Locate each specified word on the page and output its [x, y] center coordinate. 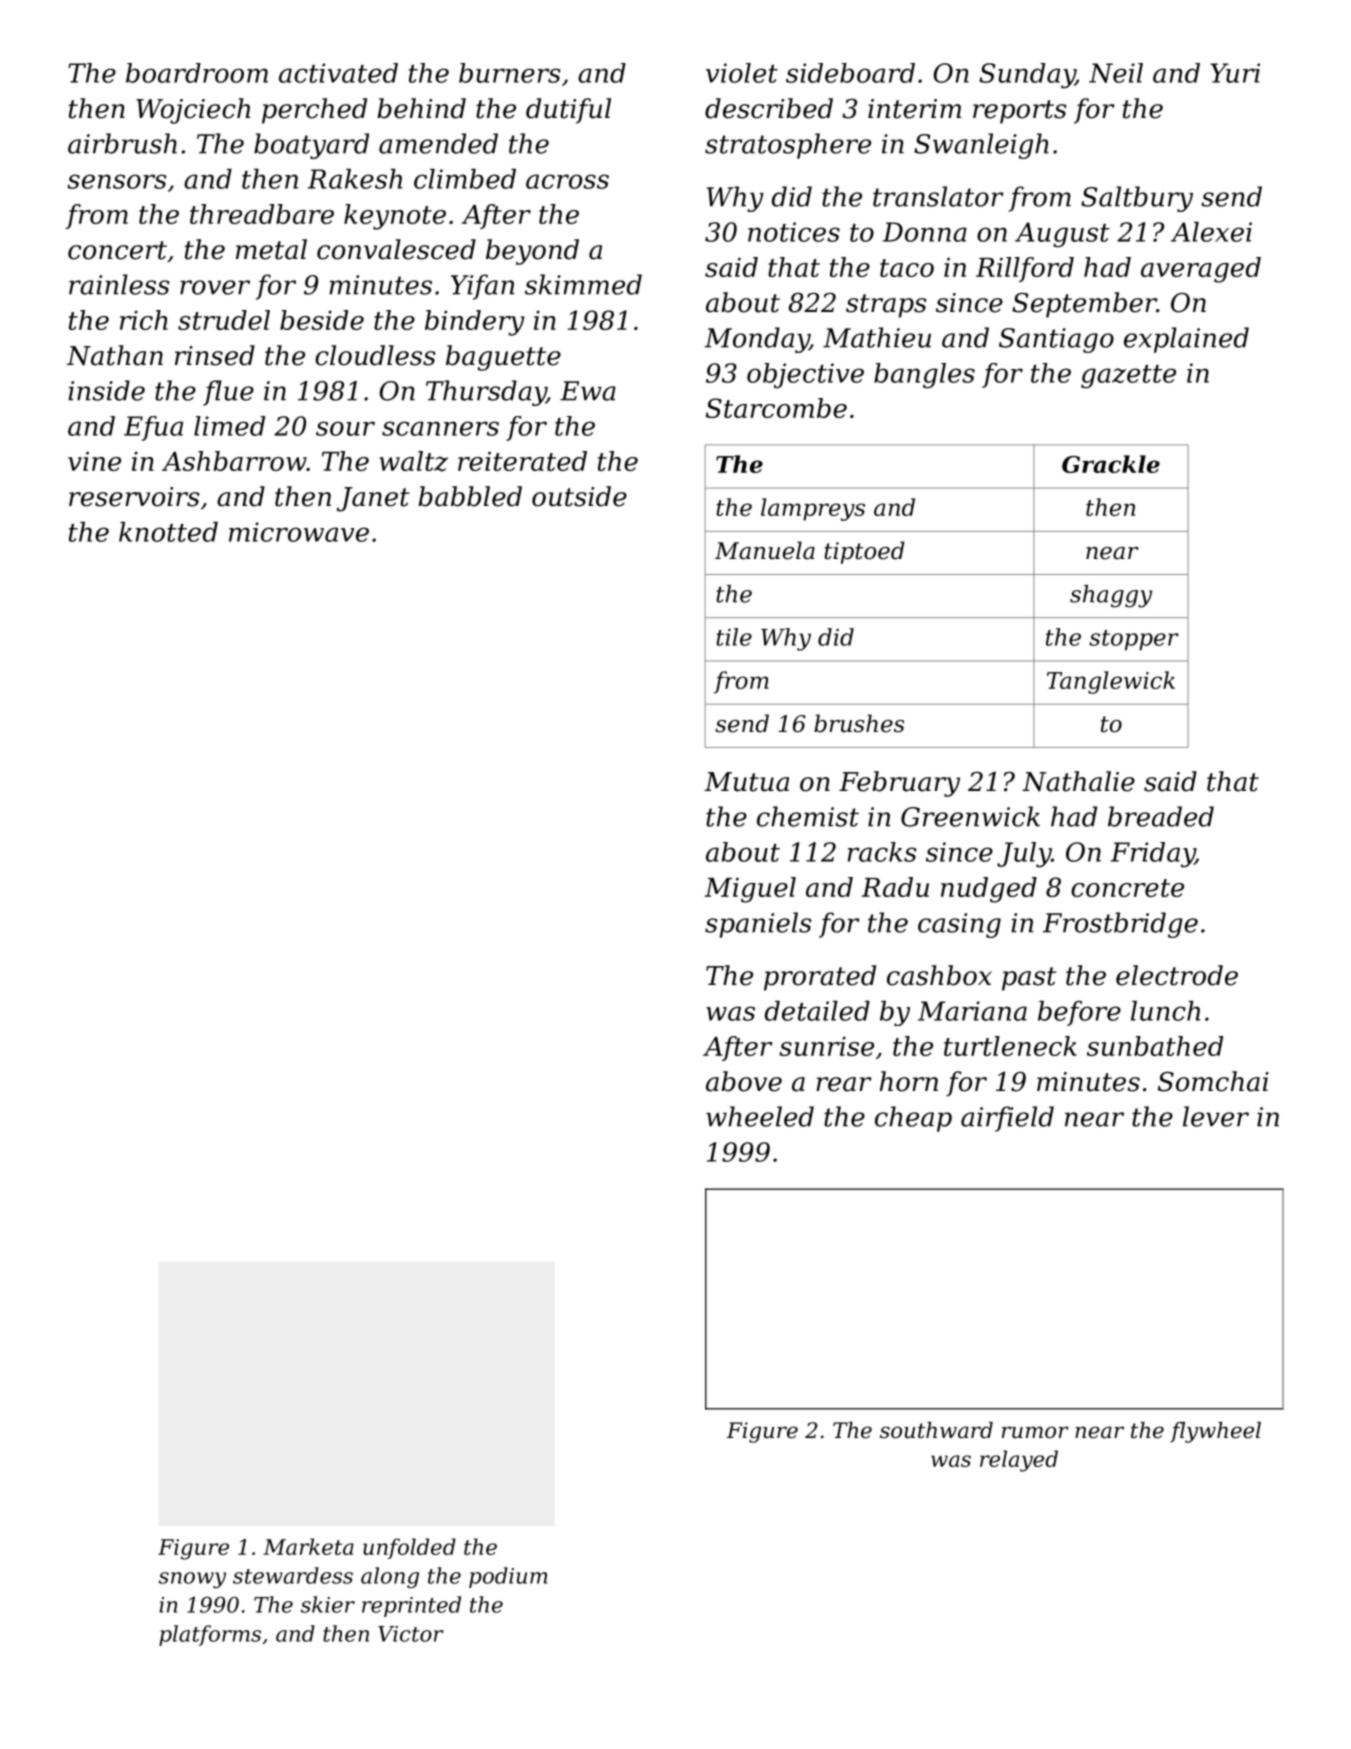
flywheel [1215, 1432]
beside [322, 320]
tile [734, 637]
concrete [1127, 888]
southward [936, 1430]
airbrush [122, 143]
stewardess [293, 1575]
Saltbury [1137, 199]
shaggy [1111, 596]
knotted [168, 532]
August [1062, 234]
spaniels [758, 925]
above [744, 1081]
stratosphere [788, 146]
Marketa [308, 1546]
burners [510, 73]
